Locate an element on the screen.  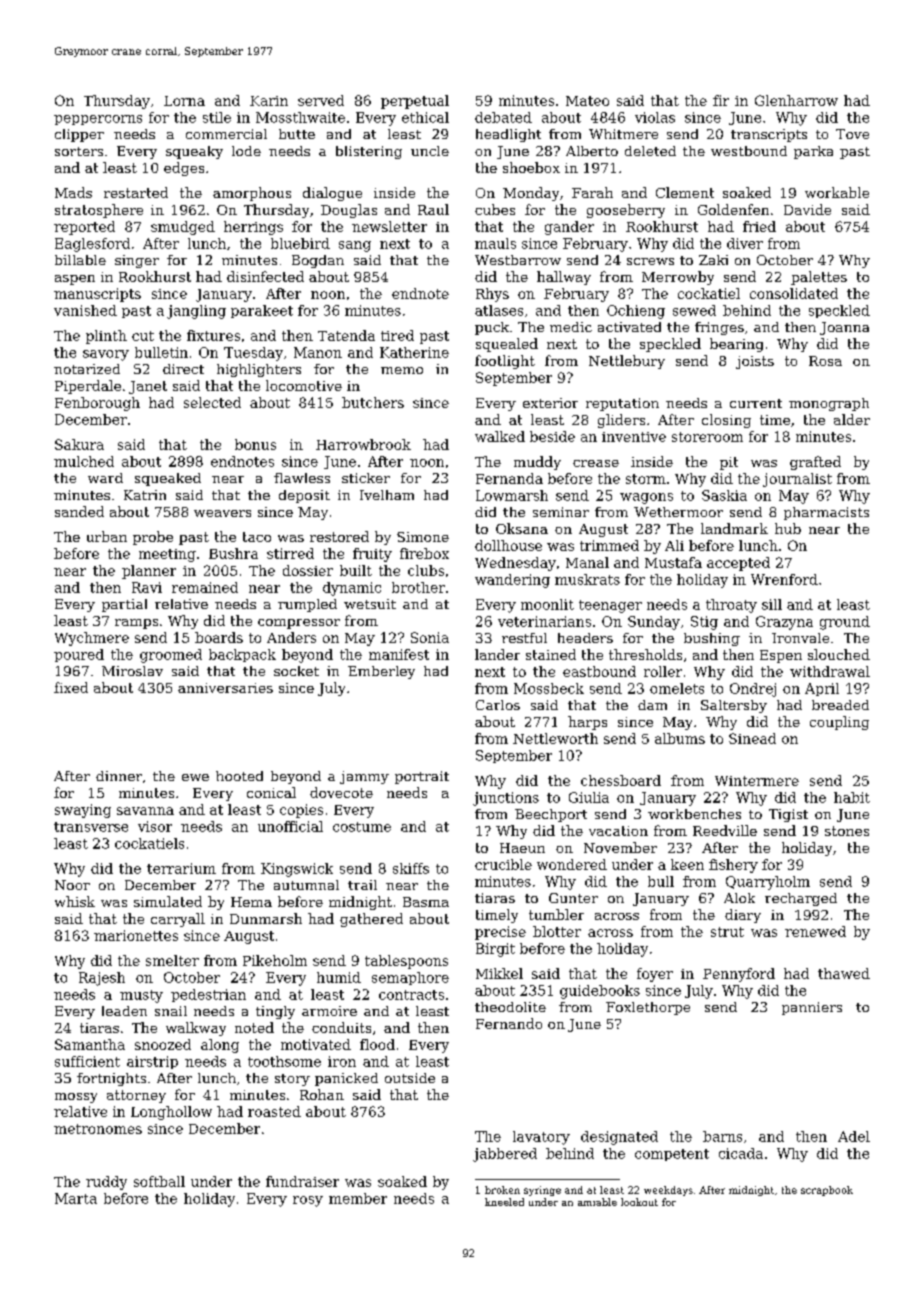
rosy is located at coordinates (308, 1201).
